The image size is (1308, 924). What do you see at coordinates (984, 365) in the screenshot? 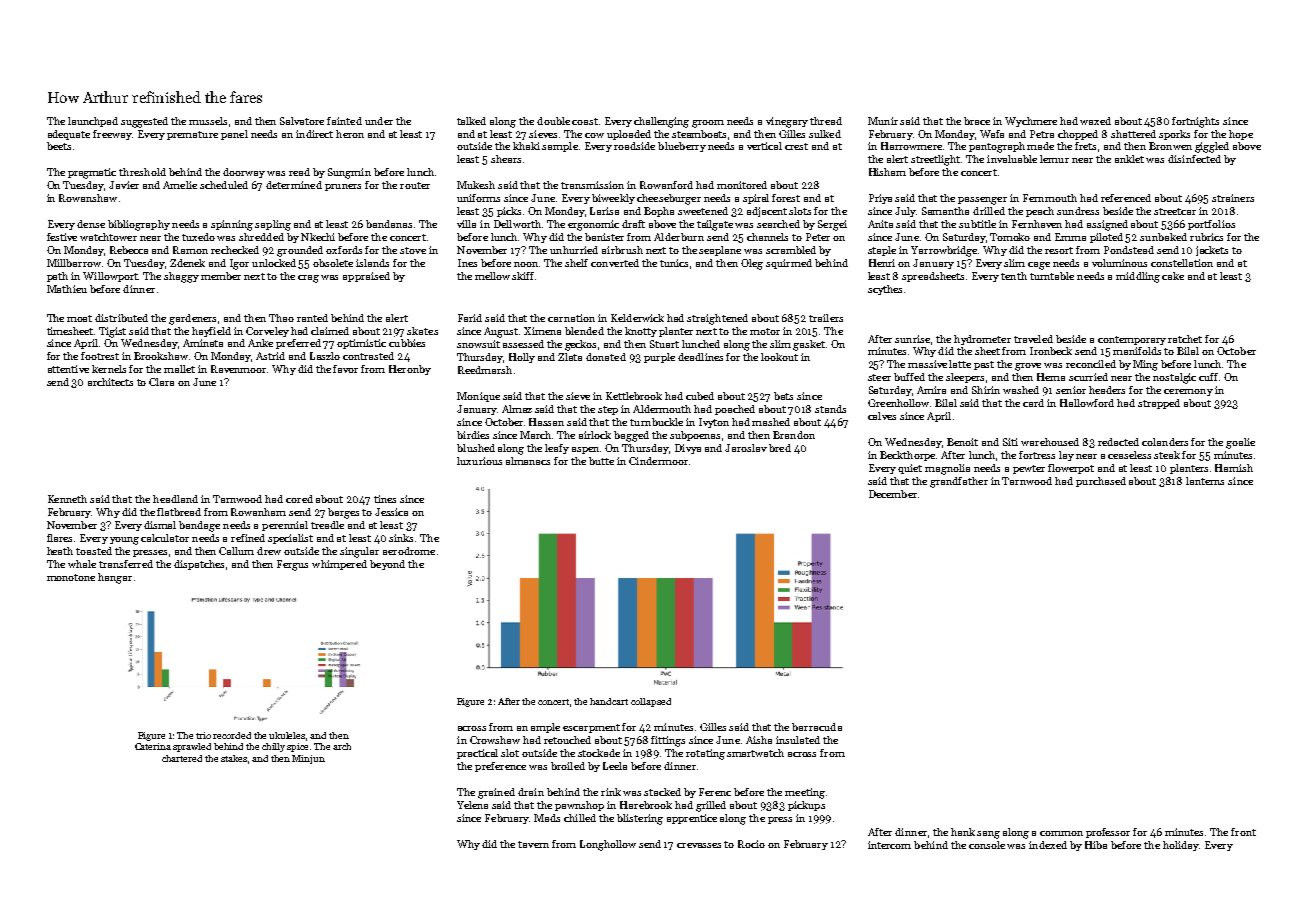
I see `past` at bounding box center [984, 365].
